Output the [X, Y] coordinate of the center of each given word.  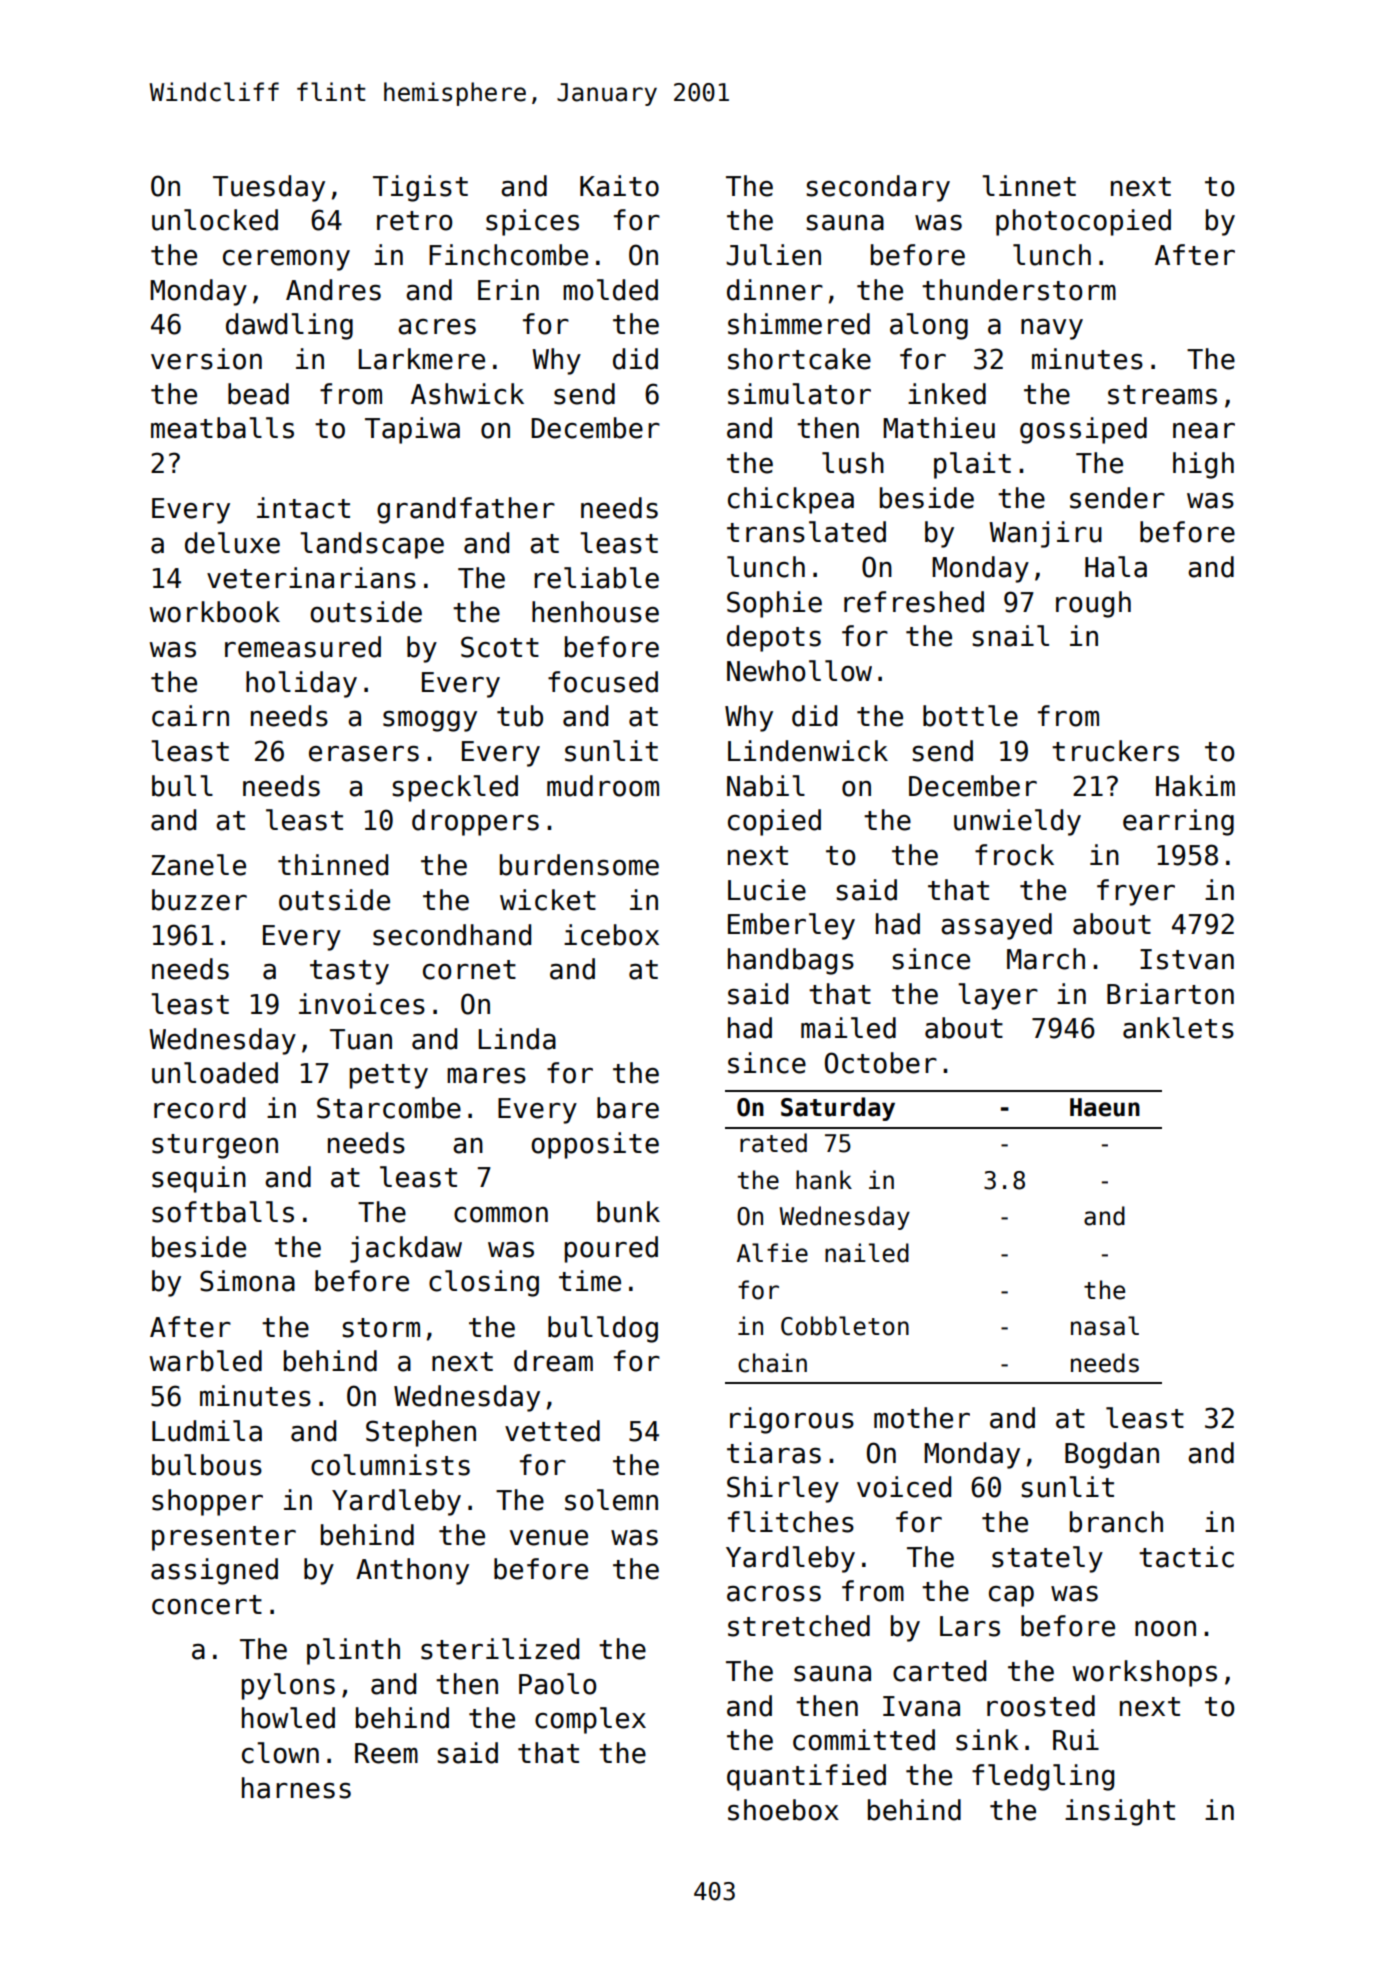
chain [772, 1363]
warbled [205, 1361]
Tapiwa [412, 430]
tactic [1186, 1557]
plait [972, 465]
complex [590, 1720]
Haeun [1105, 1107]
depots [774, 638]
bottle [970, 716]
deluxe [232, 543]
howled [288, 1718]
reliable [596, 578]
